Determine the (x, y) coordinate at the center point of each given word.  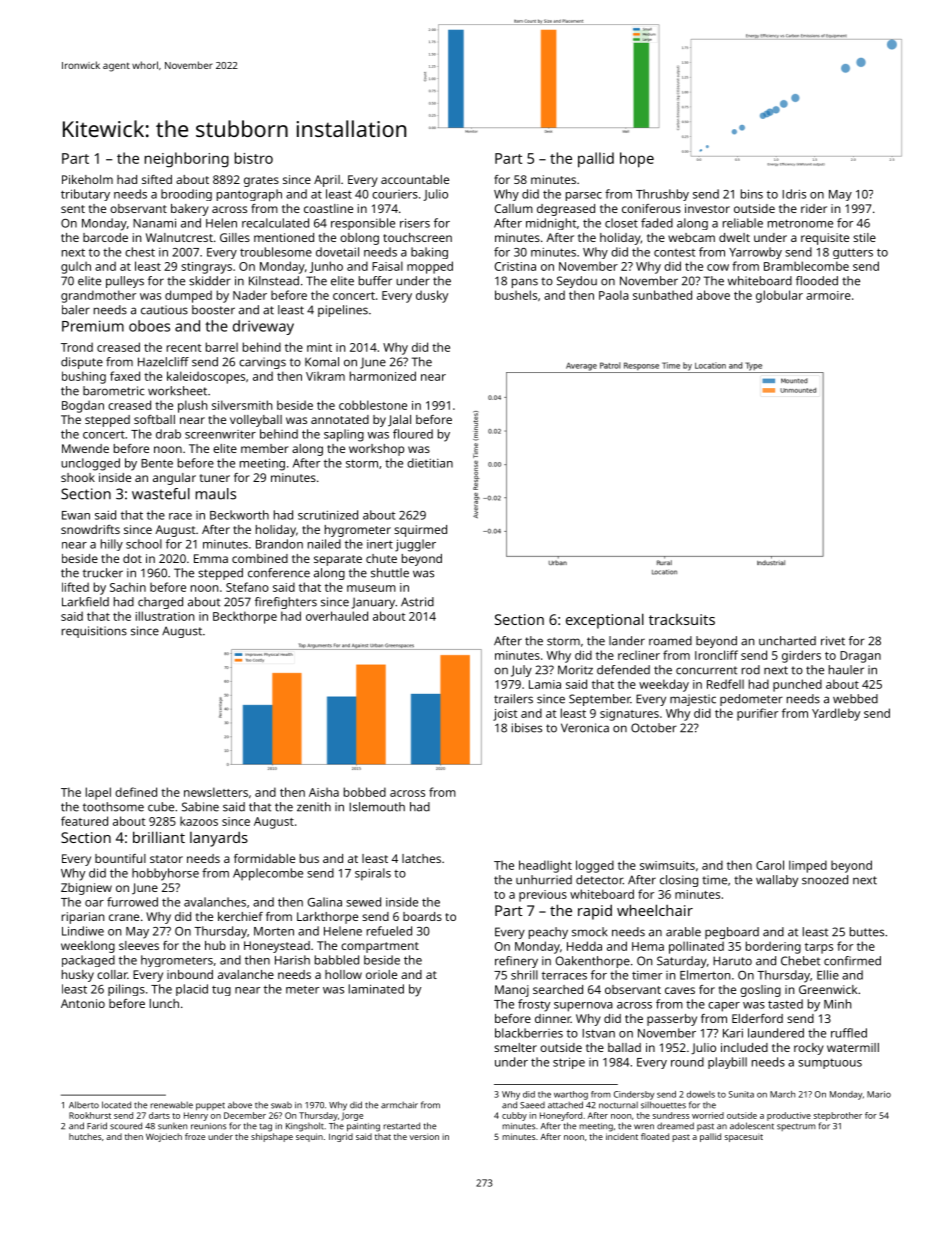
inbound (190, 974)
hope (637, 160)
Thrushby (662, 195)
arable (683, 932)
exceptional (605, 621)
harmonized (383, 376)
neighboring (187, 160)
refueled (389, 931)
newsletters (216, 792)
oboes (149, 326)
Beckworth (239, 515)
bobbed (365, 792)
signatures (629, 715)
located (116, 1105)
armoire (828, 295)
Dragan (860, 657)
